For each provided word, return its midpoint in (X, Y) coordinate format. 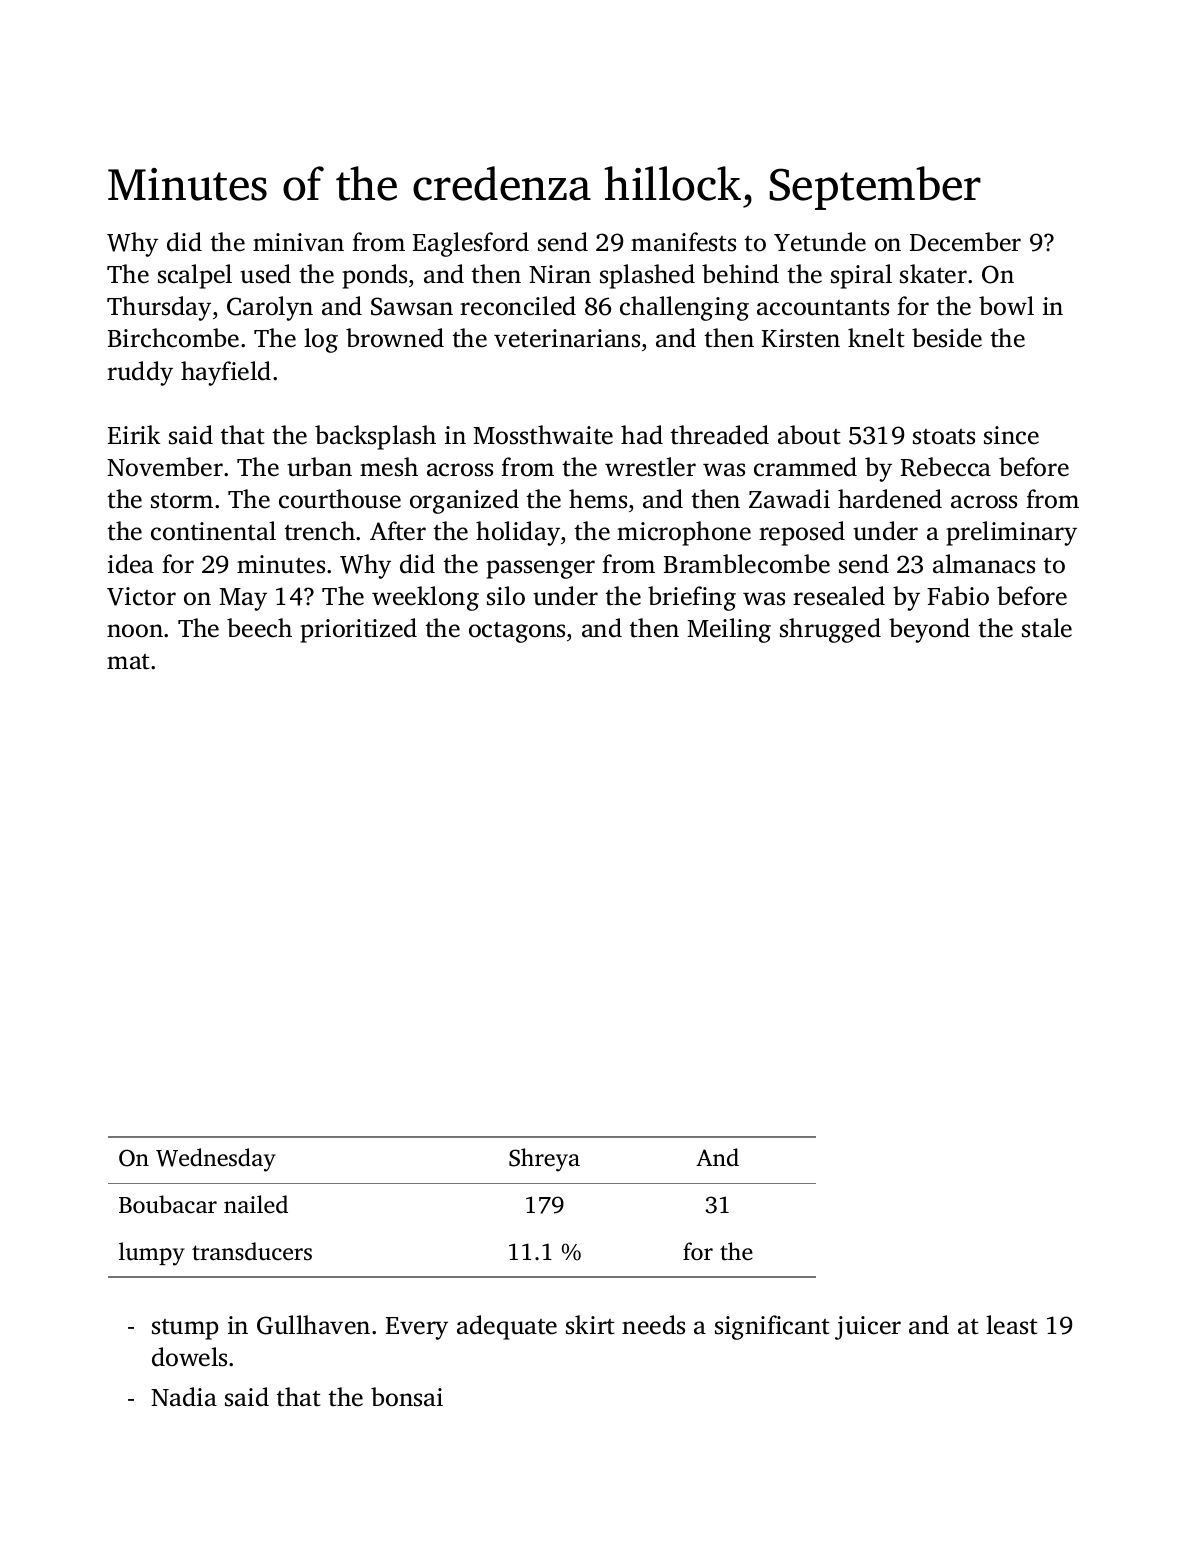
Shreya (544, 1160)
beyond (929, 630)
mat (128, 662)
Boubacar (168, 1204)
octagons (517, 632)
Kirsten (801, 338)
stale (1047, 628)
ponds (374, 276)
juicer (868, 1328)
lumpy (152, 1254)
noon (135, 631)
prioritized (358, 630)
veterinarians (567, 338)
